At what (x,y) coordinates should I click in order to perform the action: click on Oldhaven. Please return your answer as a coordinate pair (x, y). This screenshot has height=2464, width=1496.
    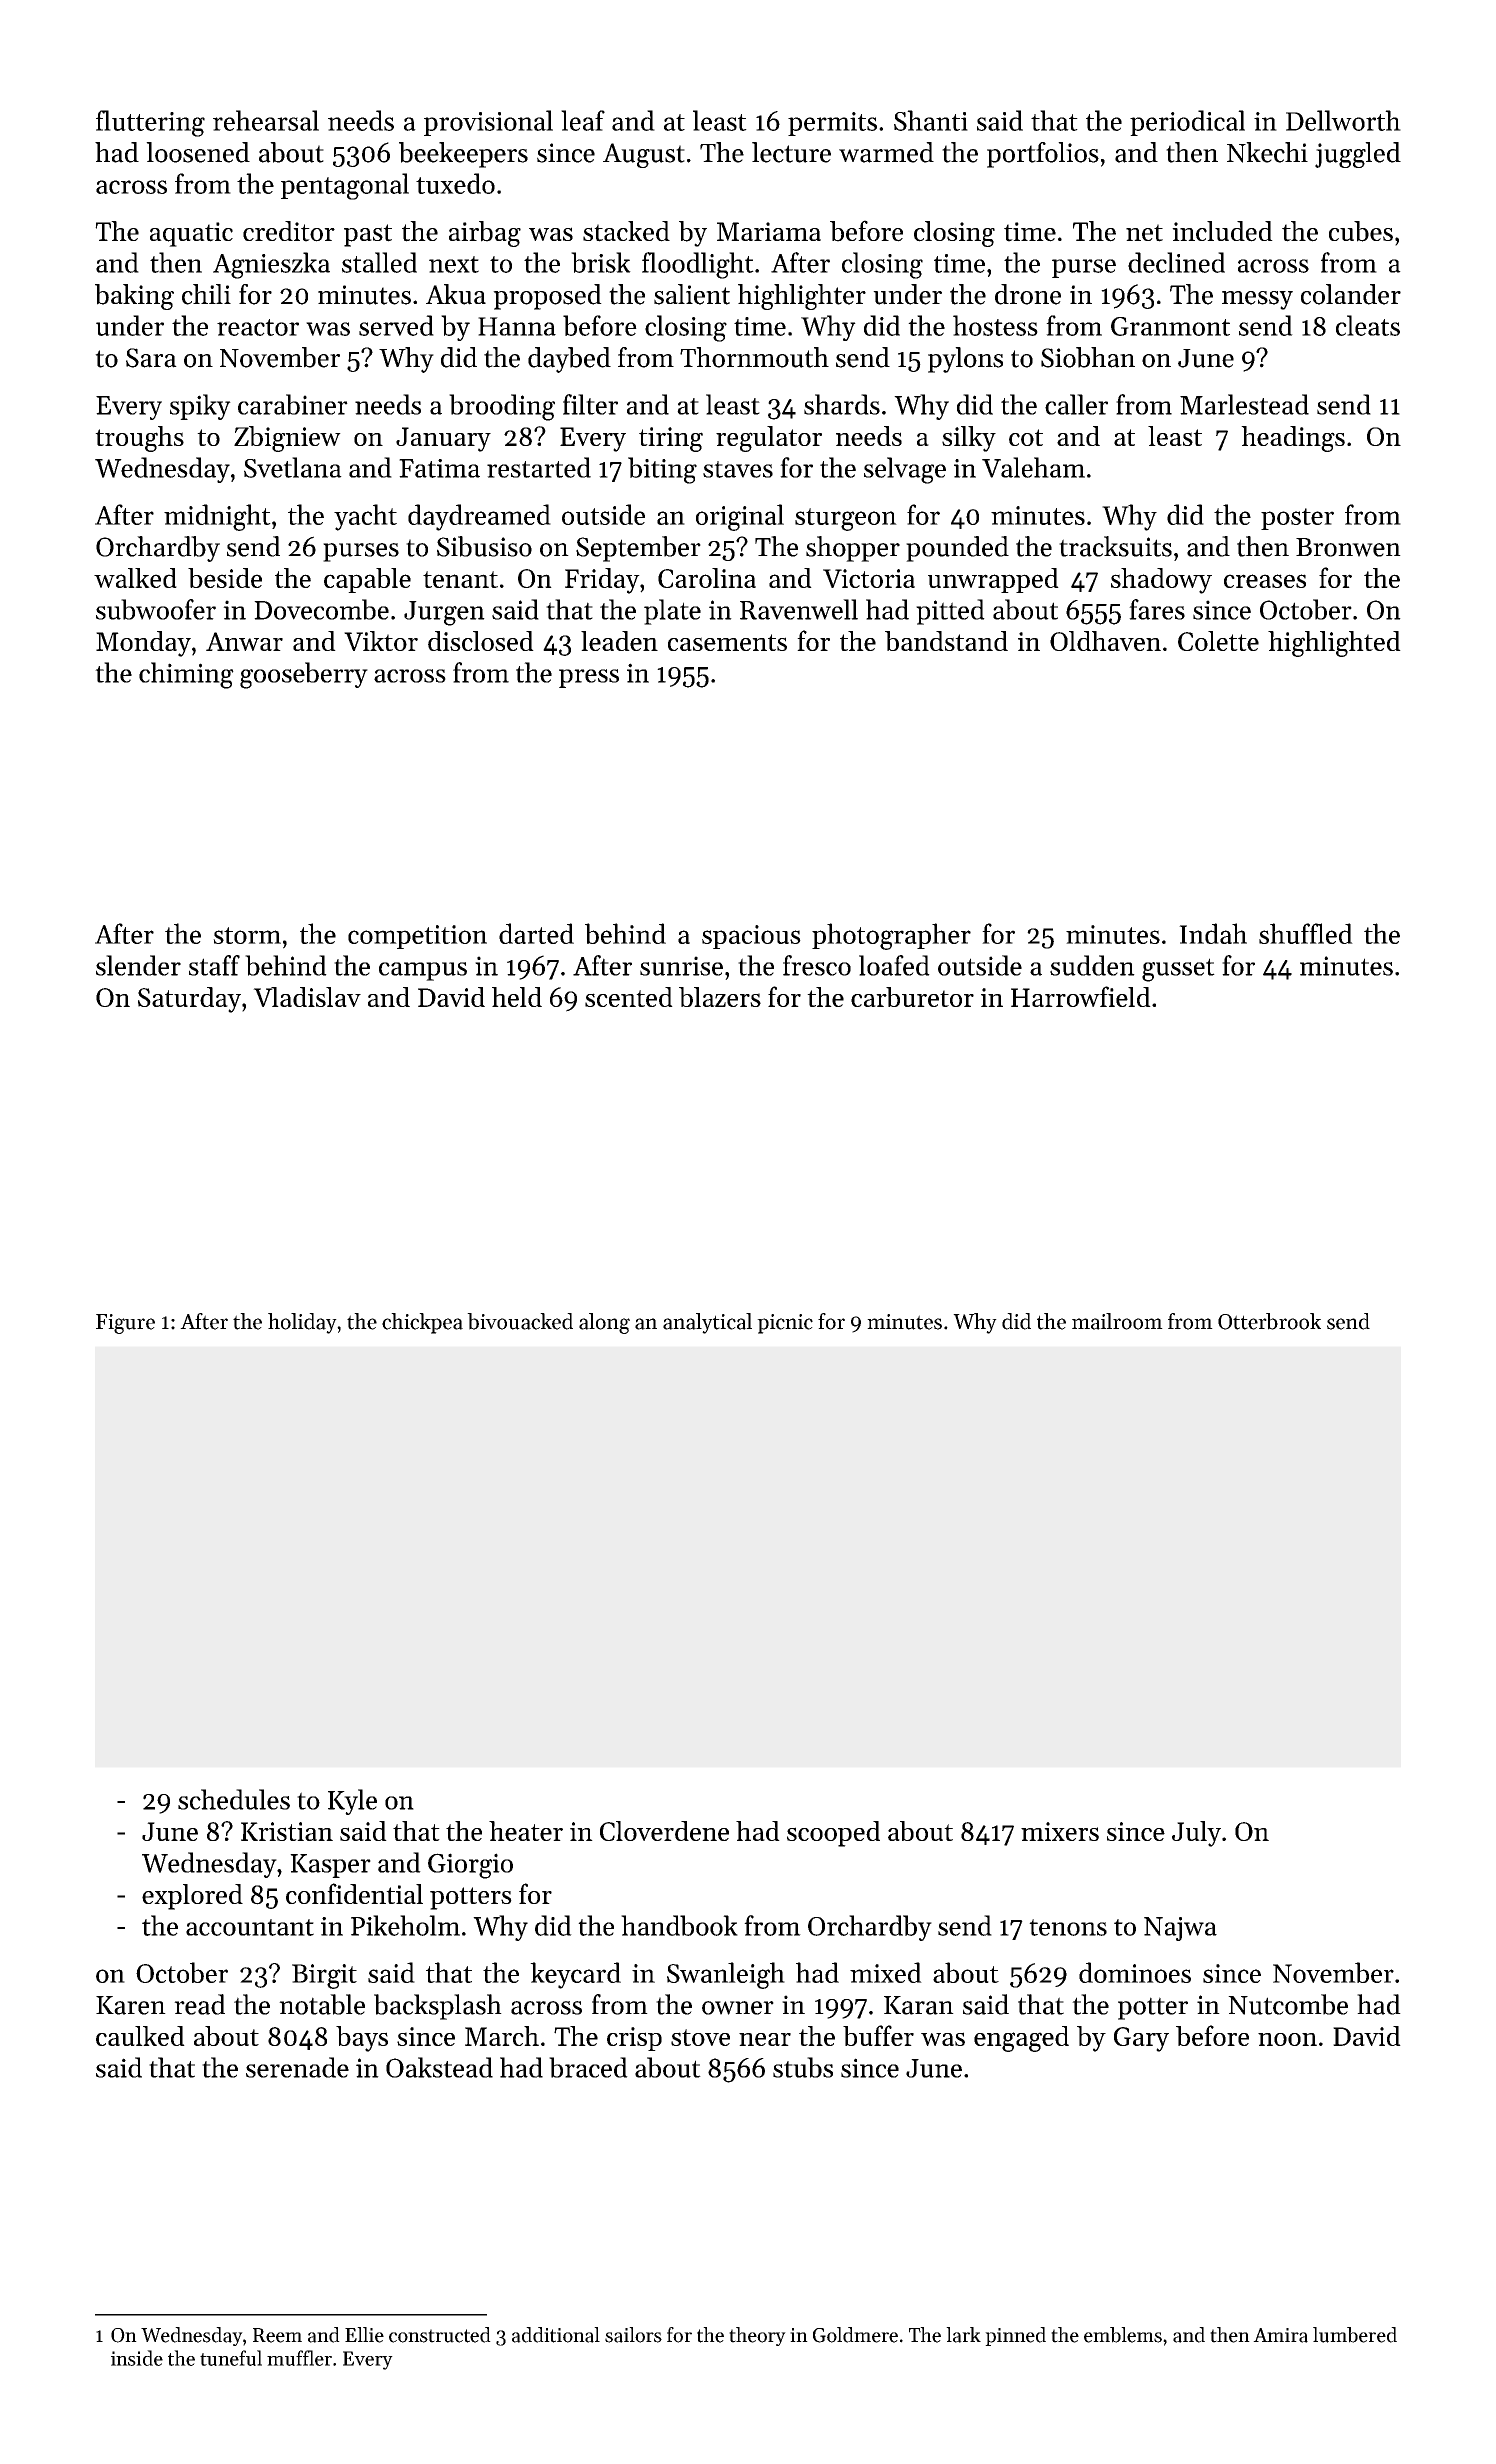
    Looking at the image, I should click on (1105, 641).
